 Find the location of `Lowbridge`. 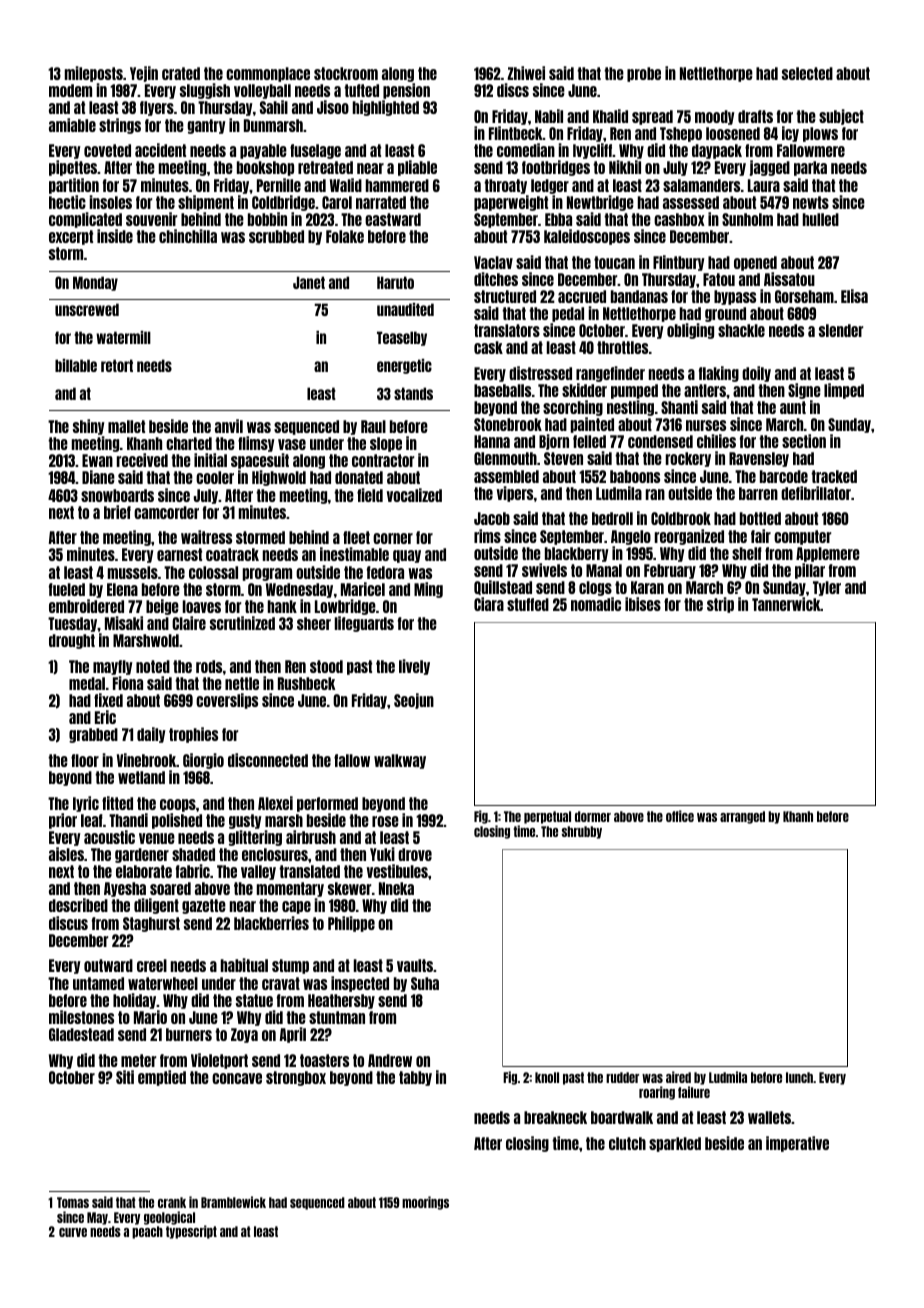

Lowbridge is located at coordinates (345, 607).
